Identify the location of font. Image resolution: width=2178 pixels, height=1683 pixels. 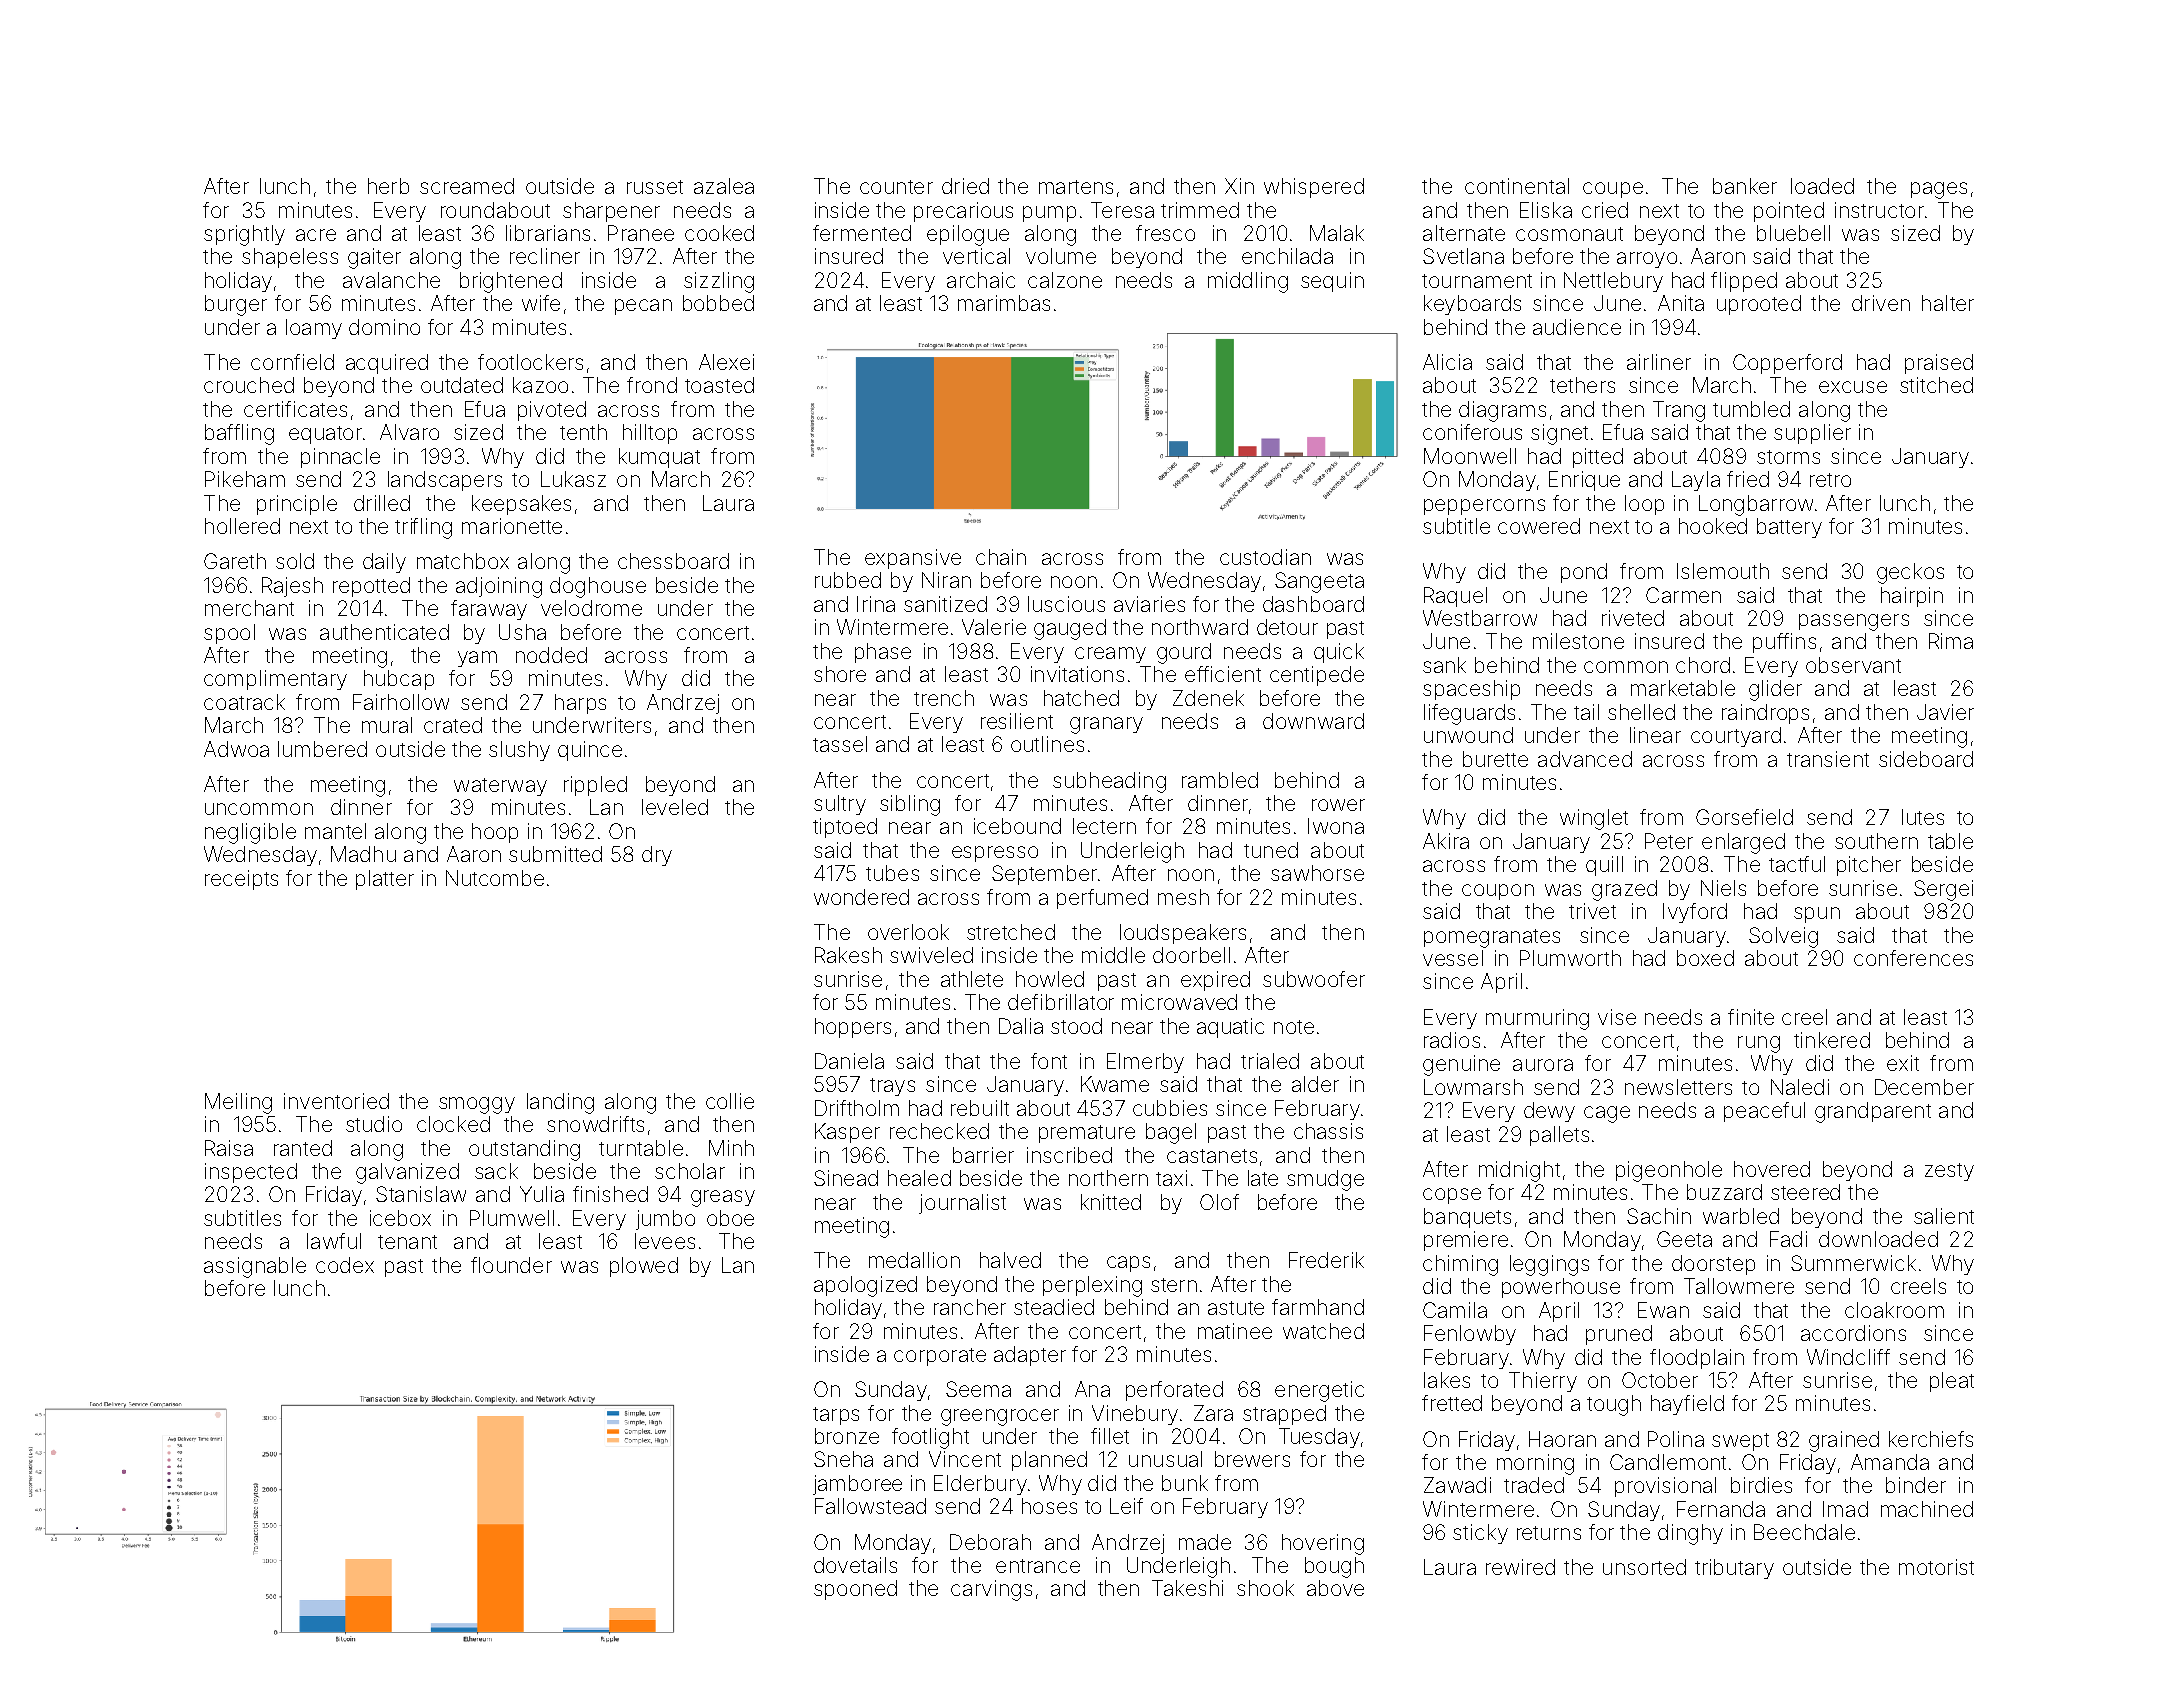
(1049, 1061).
